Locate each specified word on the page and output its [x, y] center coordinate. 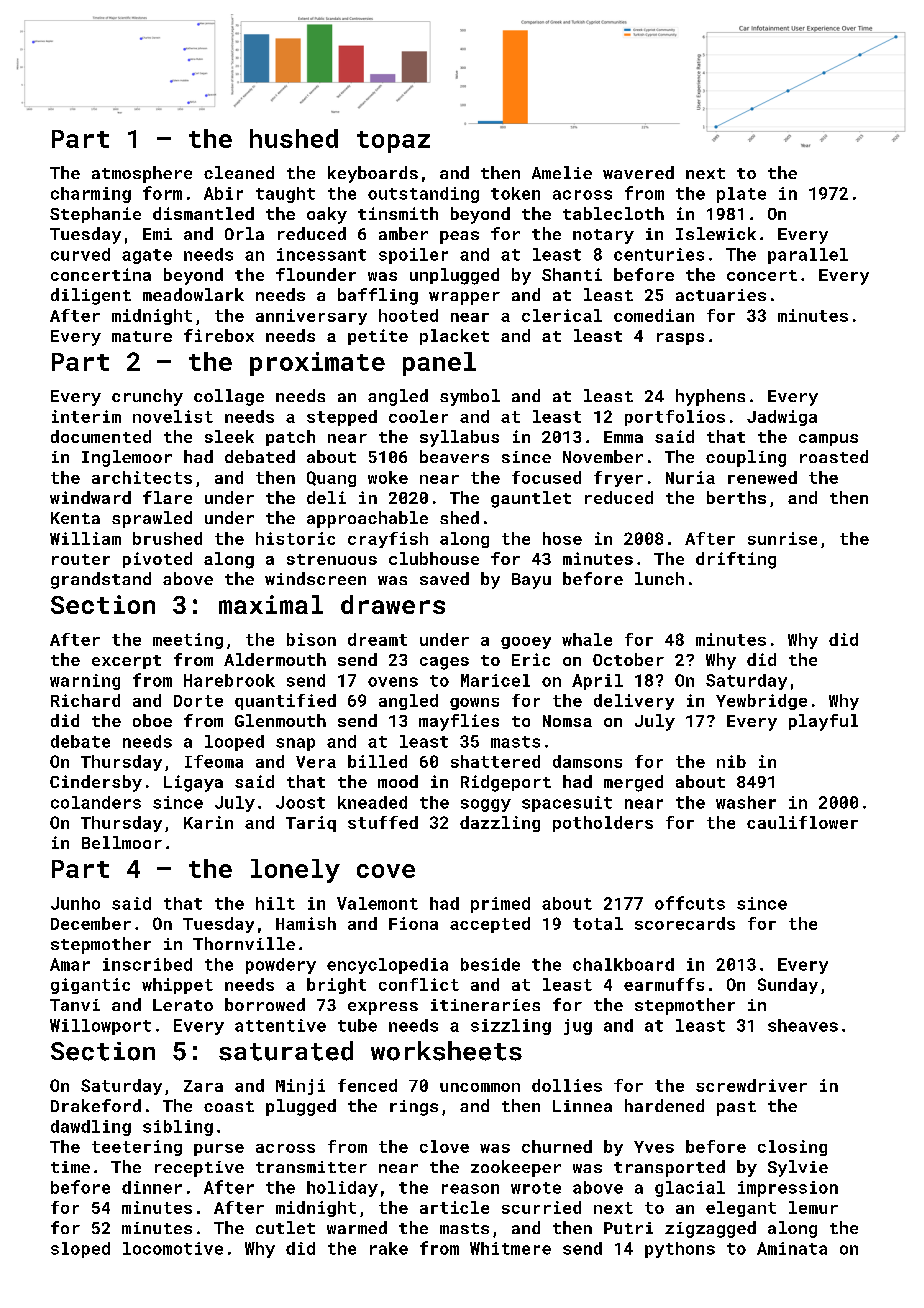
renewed [762, 477]
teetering [137, 1148]
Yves [654, 1147]
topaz [393, 142]
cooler [418, 416]
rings [414, 1108]
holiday [342, 1189]
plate [741, 195]
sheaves [803, 1025]
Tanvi [75, 1005]
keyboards [373, 174]
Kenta [75, 518]
